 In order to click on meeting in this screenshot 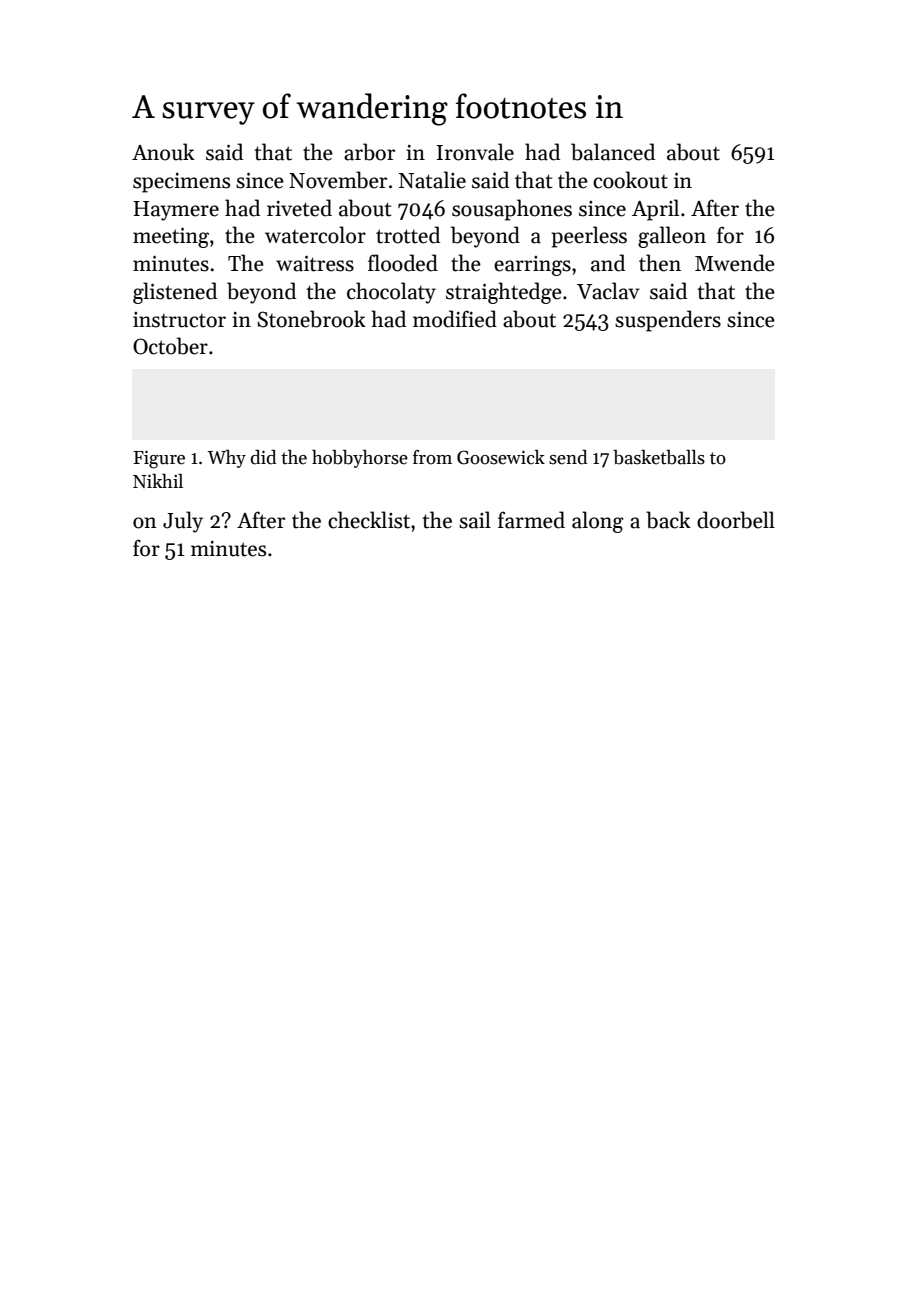, I will do `click(171, 237)`.
